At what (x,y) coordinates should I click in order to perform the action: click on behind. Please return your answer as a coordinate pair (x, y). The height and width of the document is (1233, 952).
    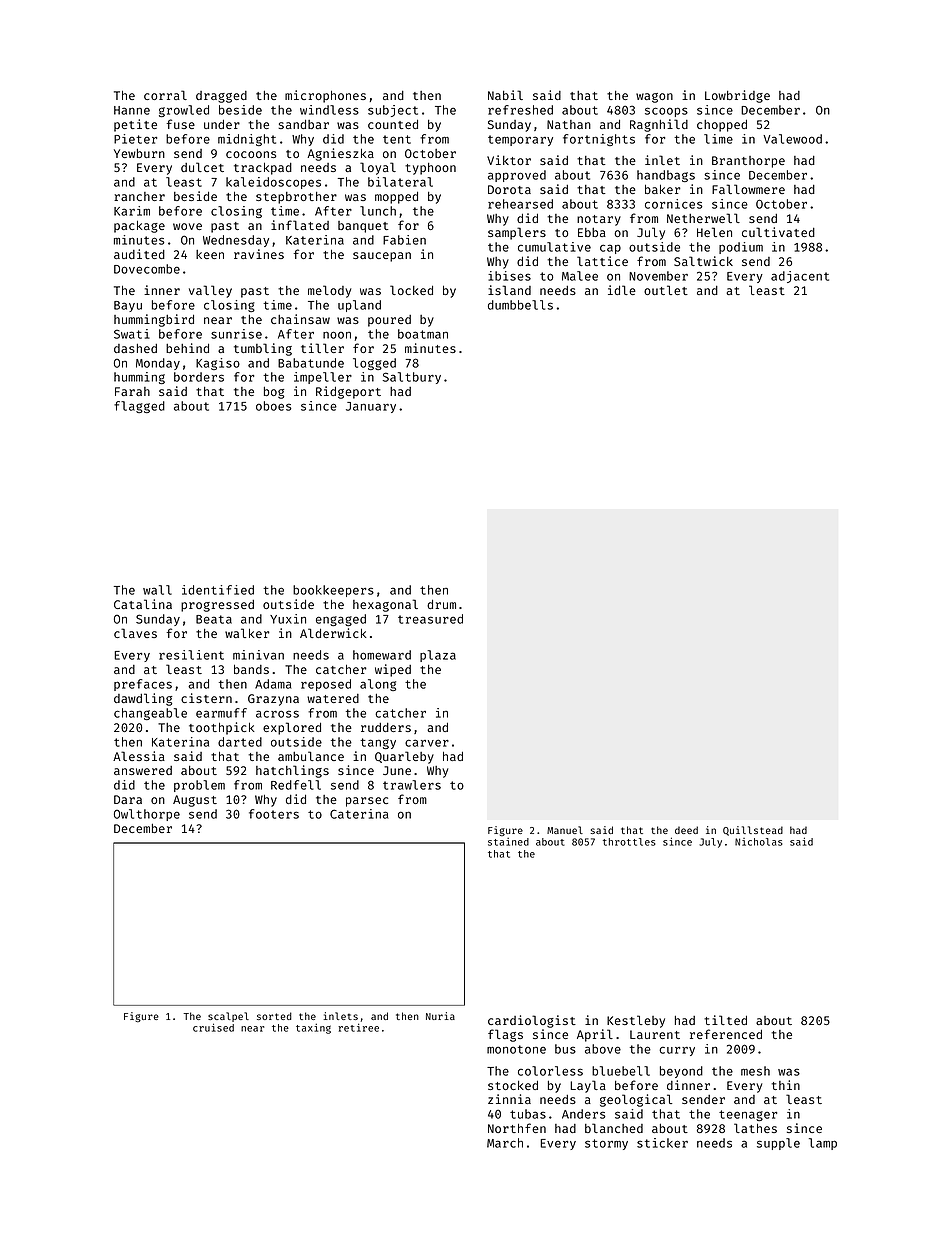
    Looking at the image, I should click on (187, 348).
